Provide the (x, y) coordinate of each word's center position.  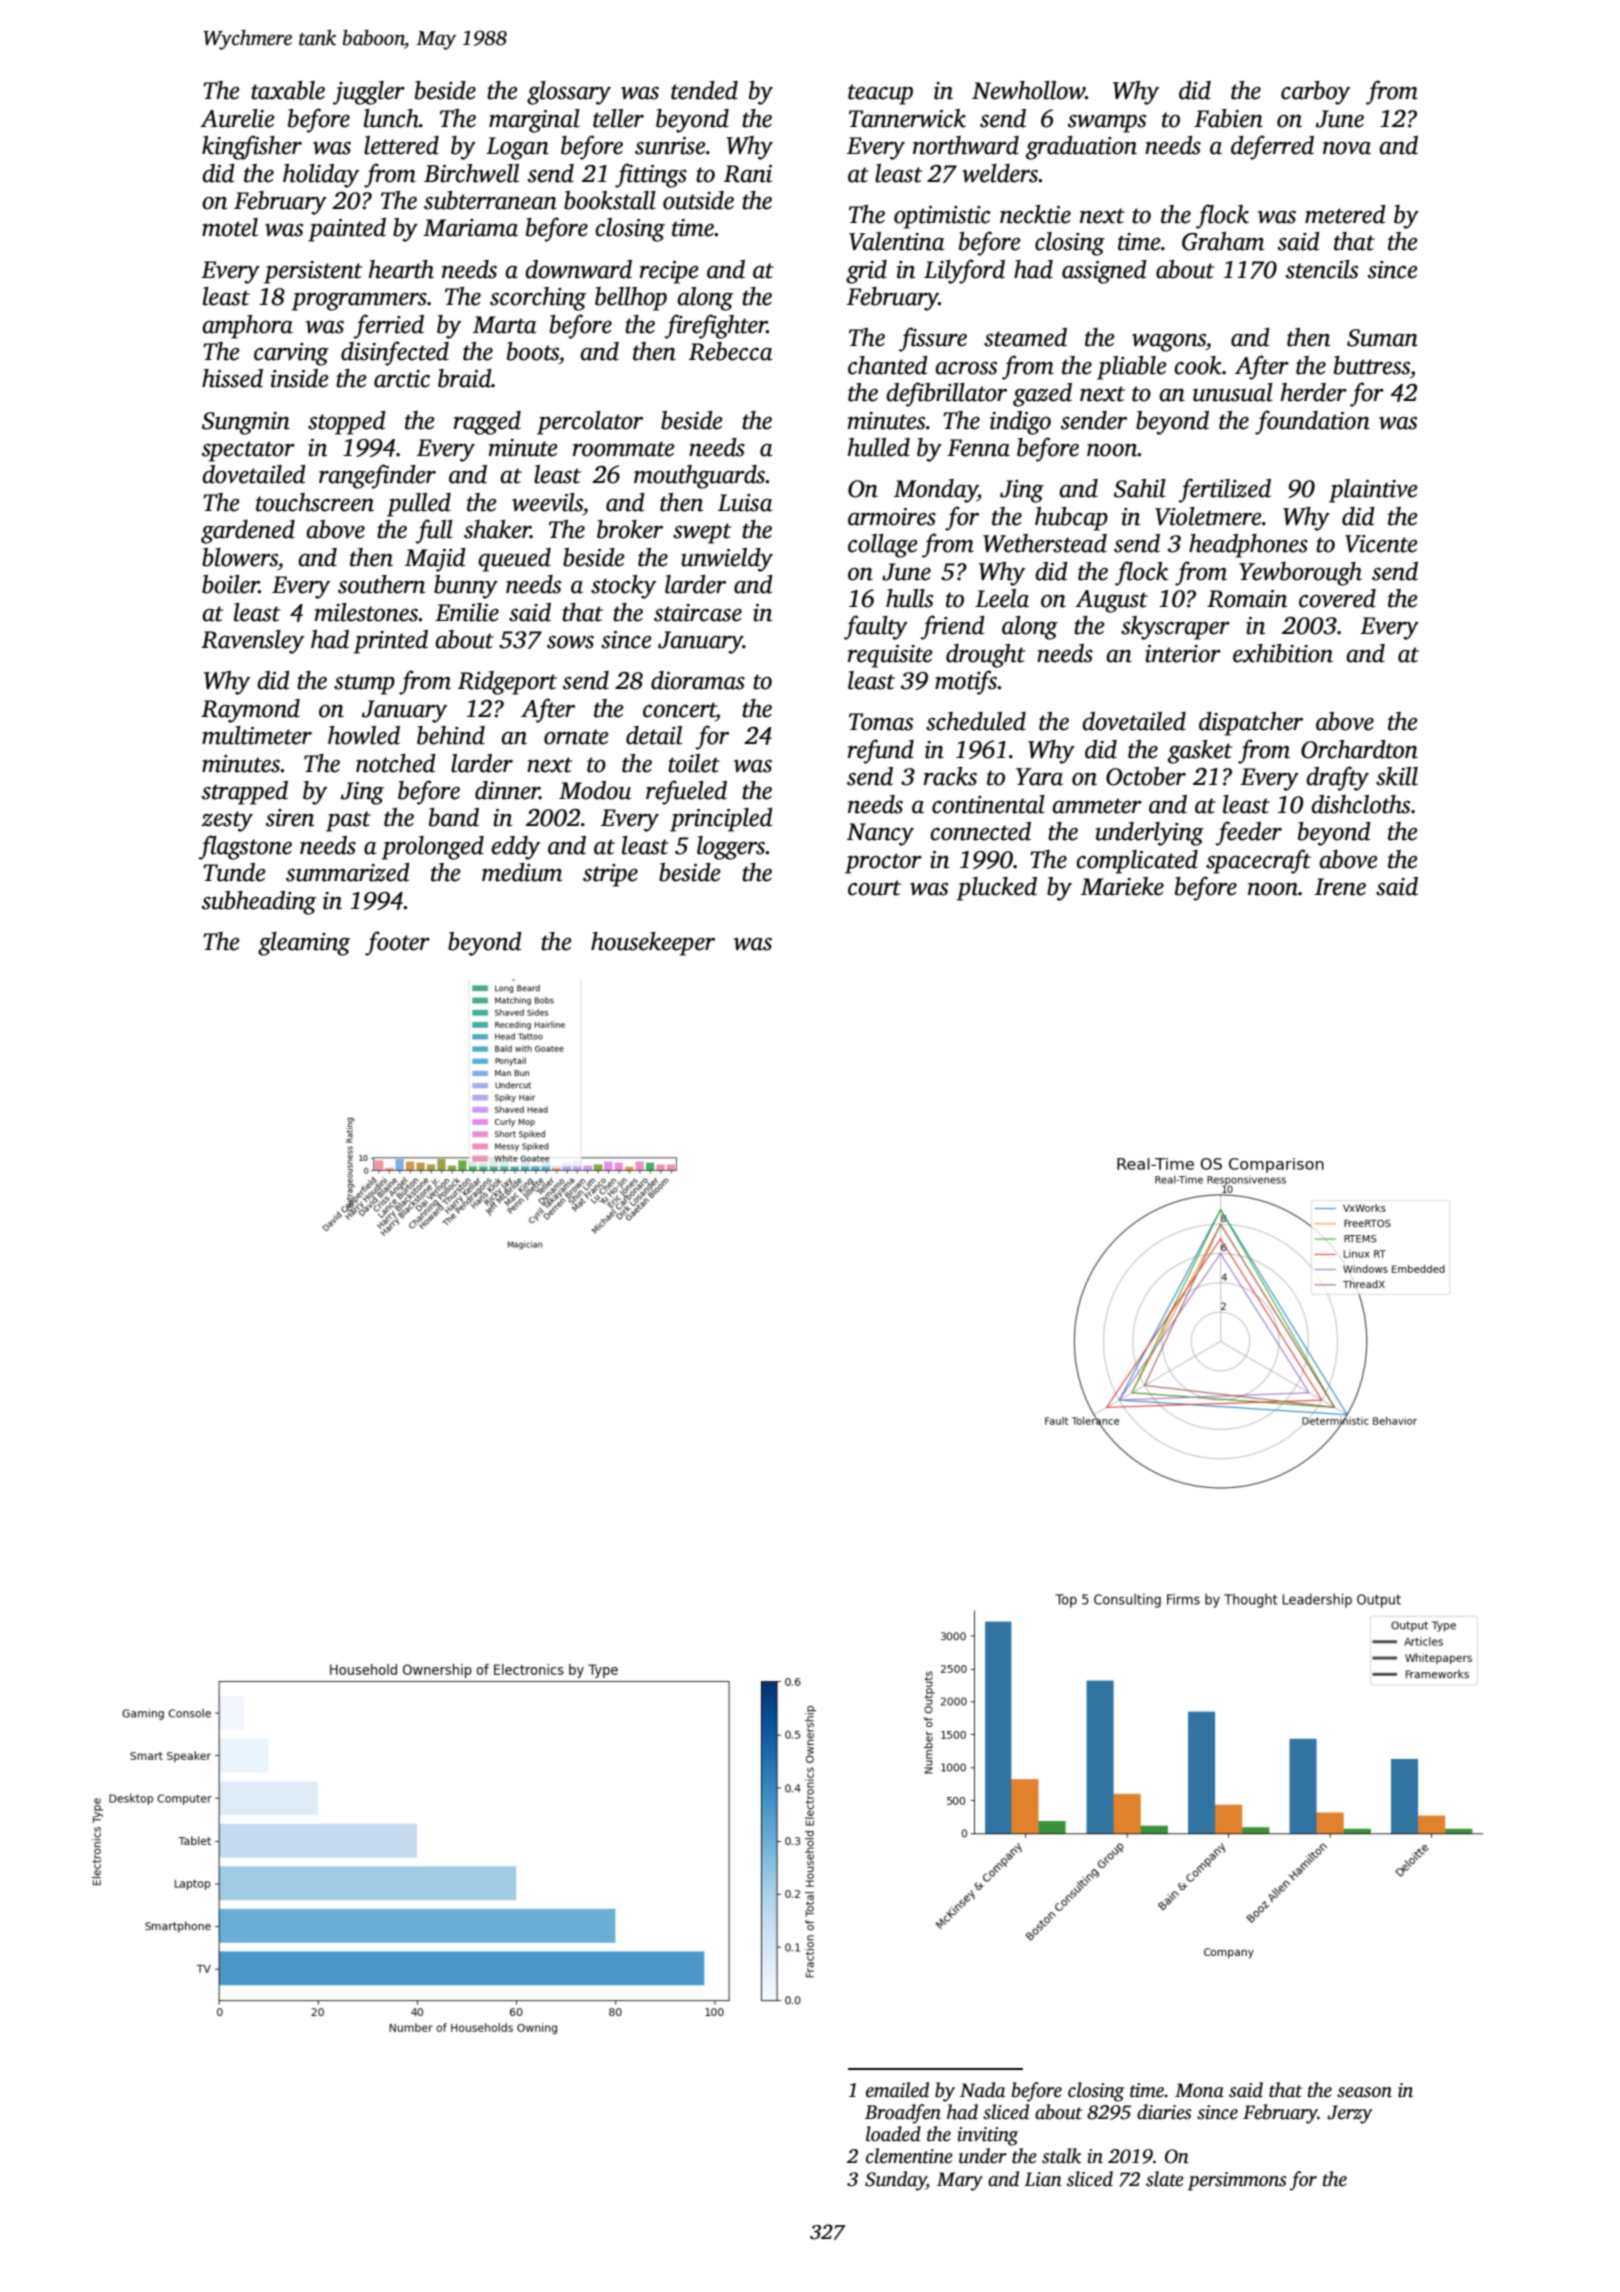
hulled (879, 447)
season (1364, 2092)
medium (522, 872)
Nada (982, 2090)
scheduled (976, 721)
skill (1397, 776)
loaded (893, 2134)
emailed (897, 2090)
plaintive (1373, 491)
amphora (247, 327)
